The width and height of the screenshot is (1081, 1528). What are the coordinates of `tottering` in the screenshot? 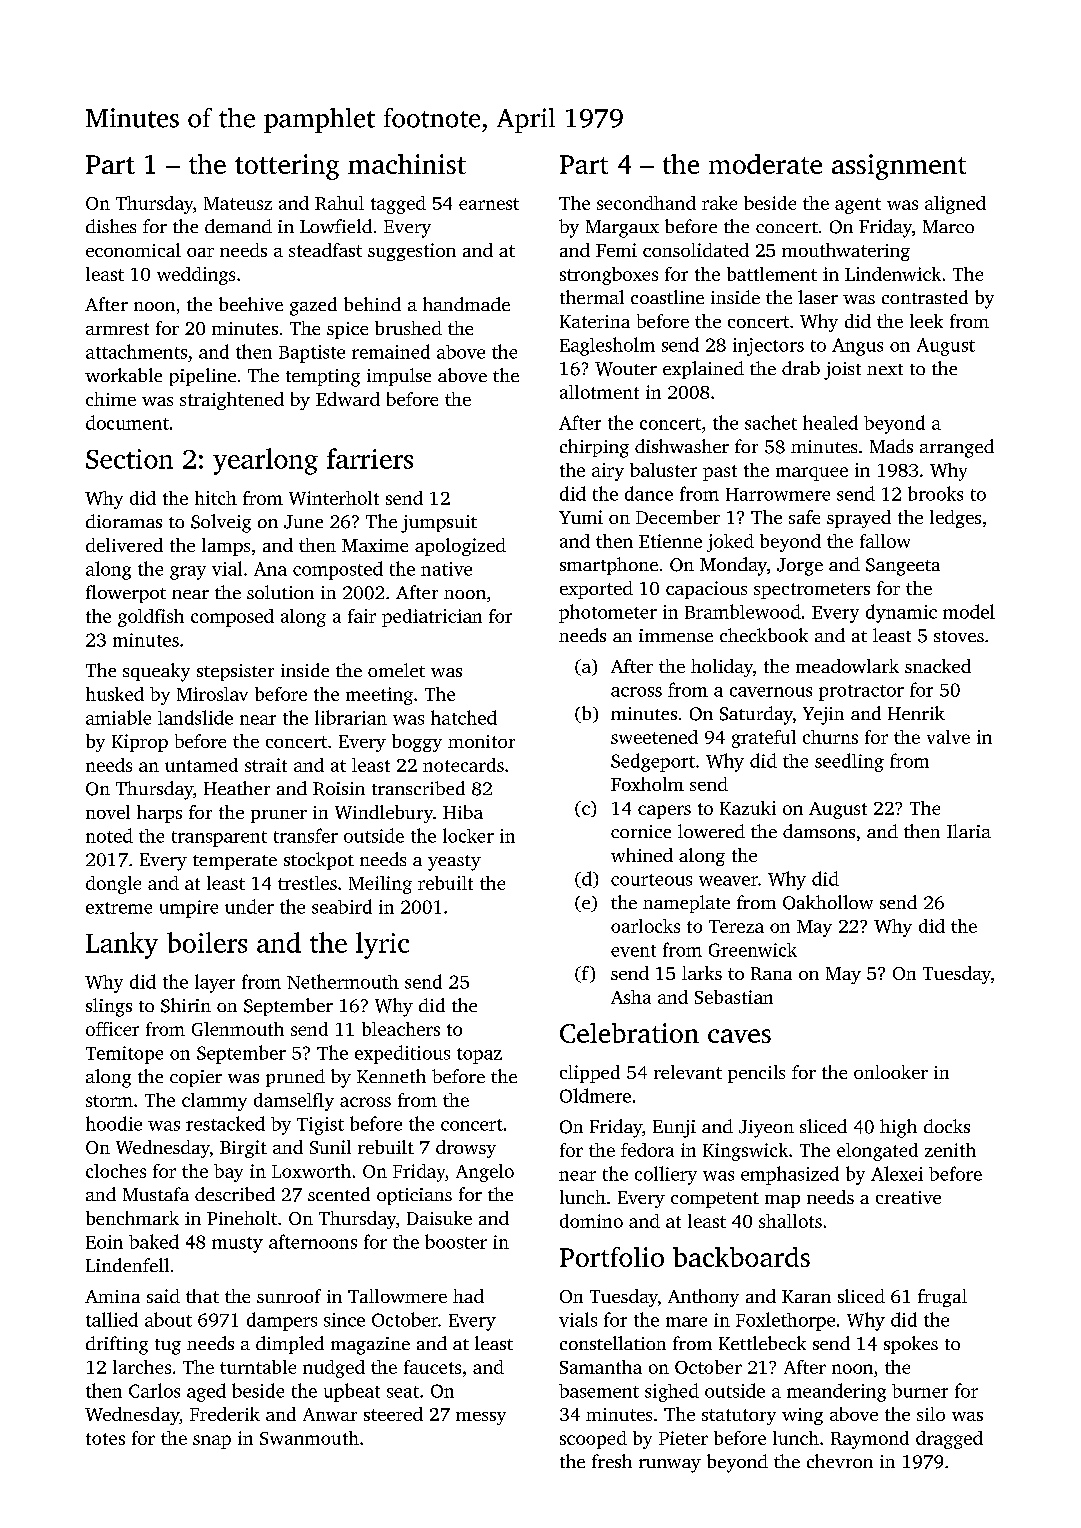 It's located at (287, 167).
